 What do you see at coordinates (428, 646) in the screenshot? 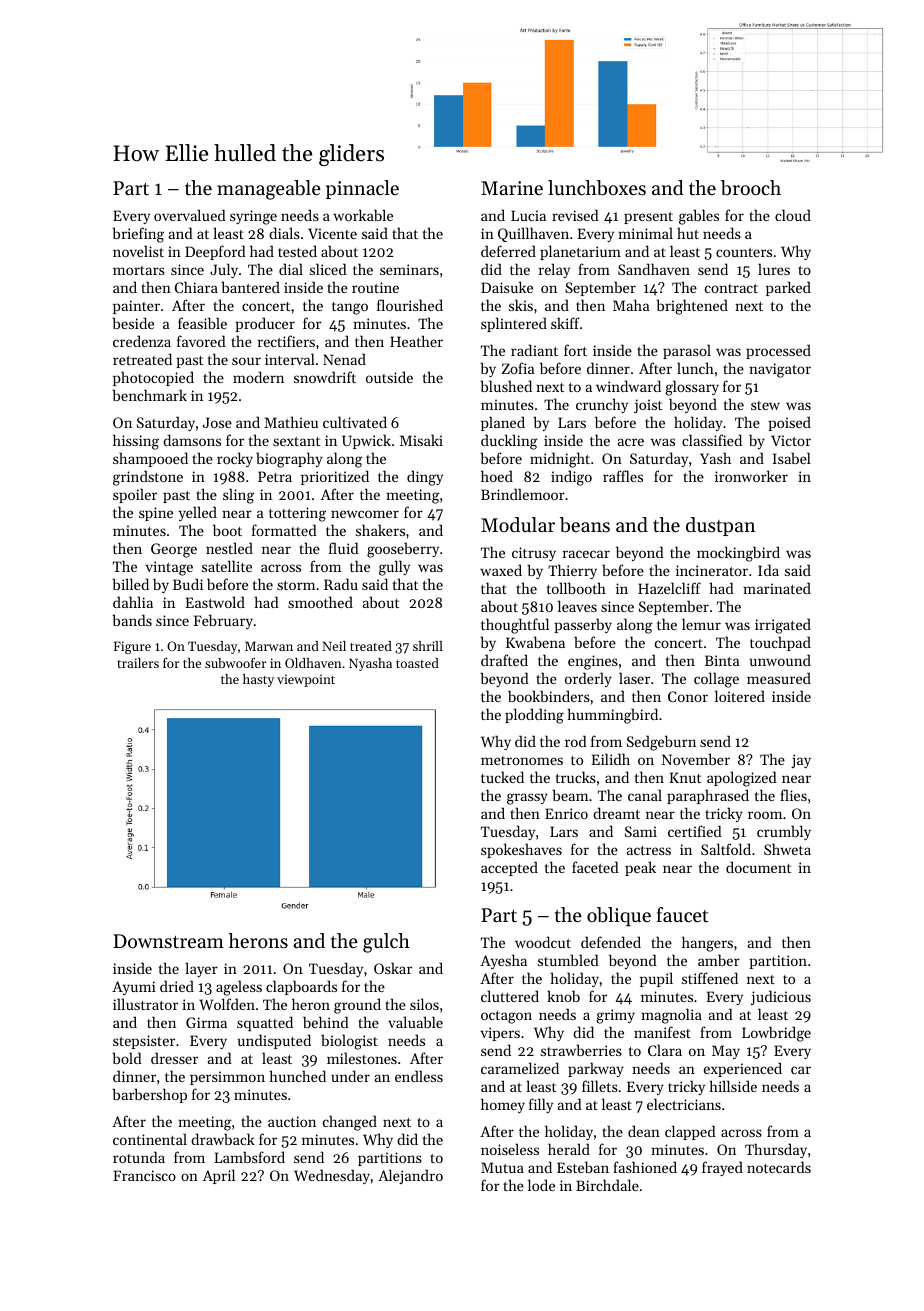
I see `shrill` at bounding box center [428, 646].
